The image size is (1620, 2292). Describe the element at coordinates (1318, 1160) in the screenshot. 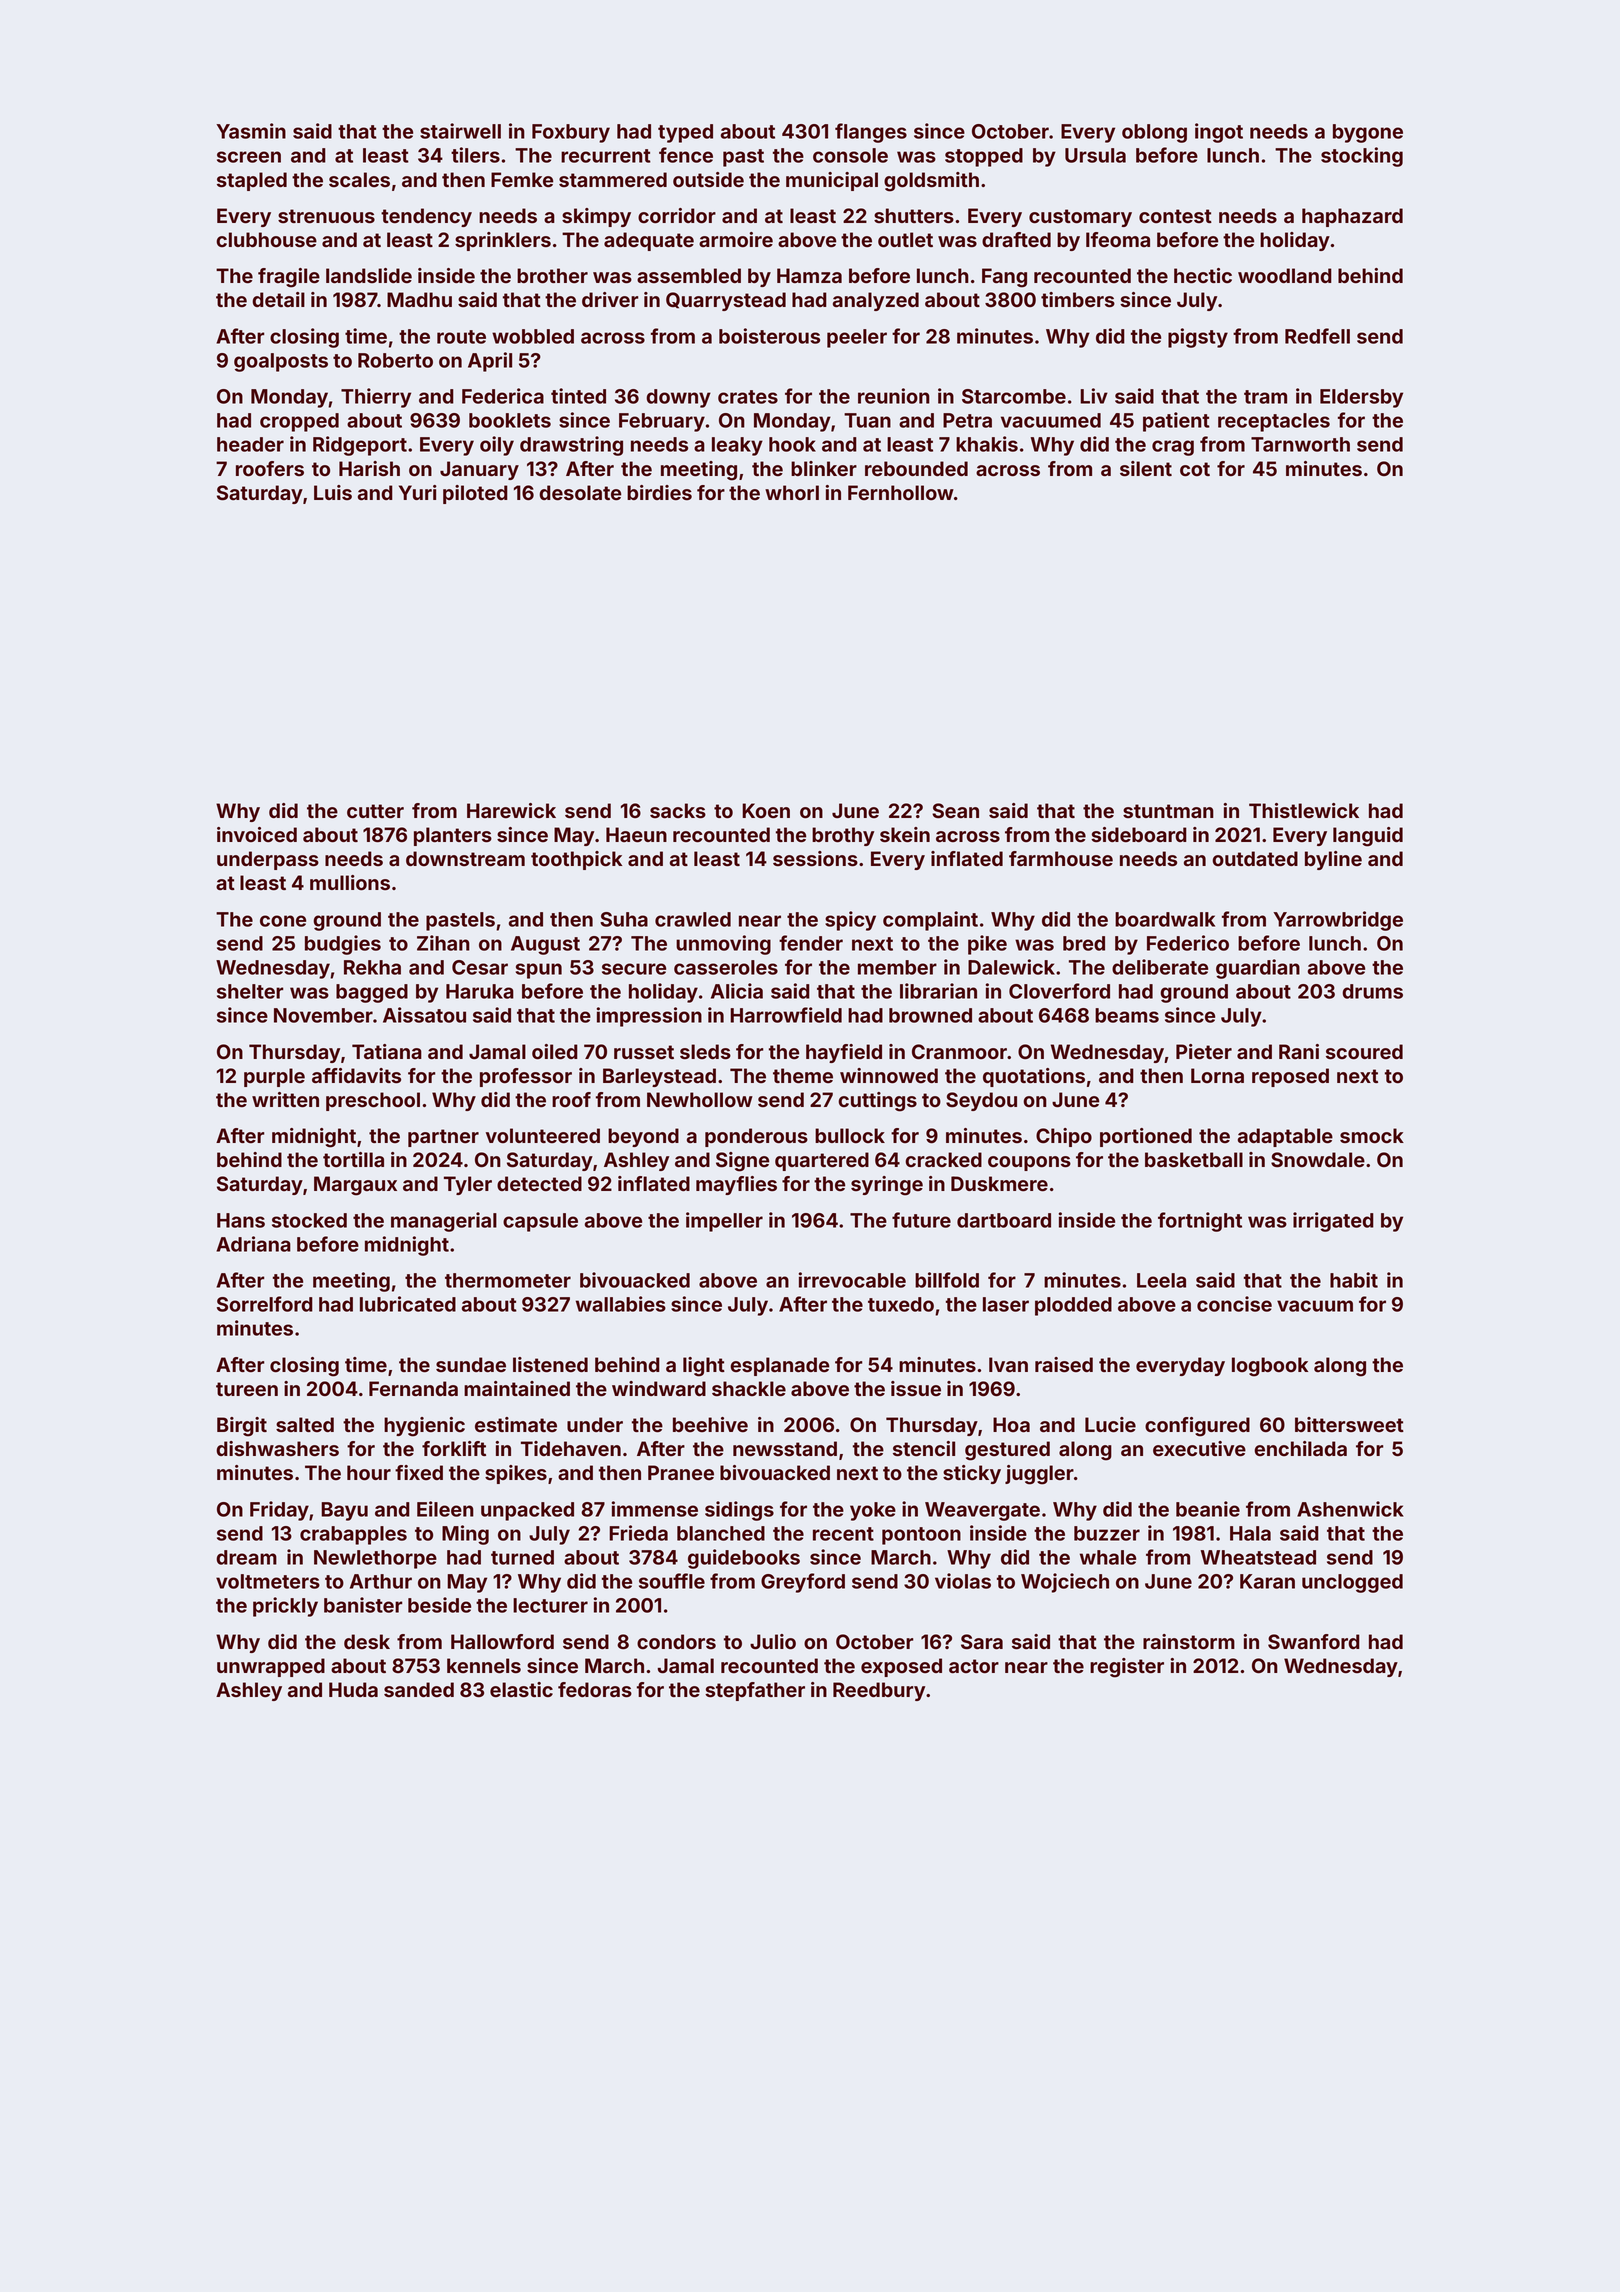

I see `Snowdale` at that location.
